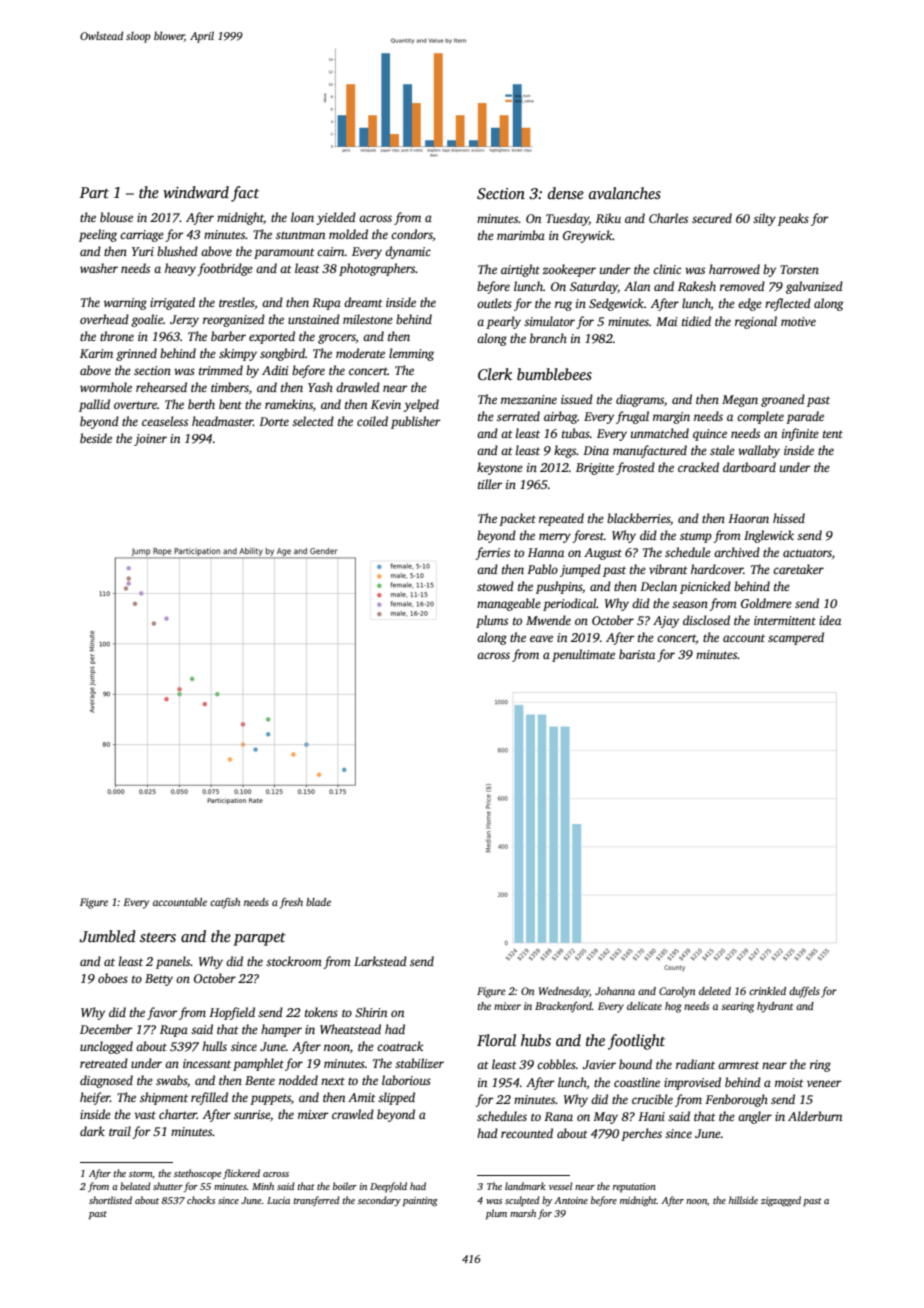  I want to click on nodded, so click(298, 1080).
